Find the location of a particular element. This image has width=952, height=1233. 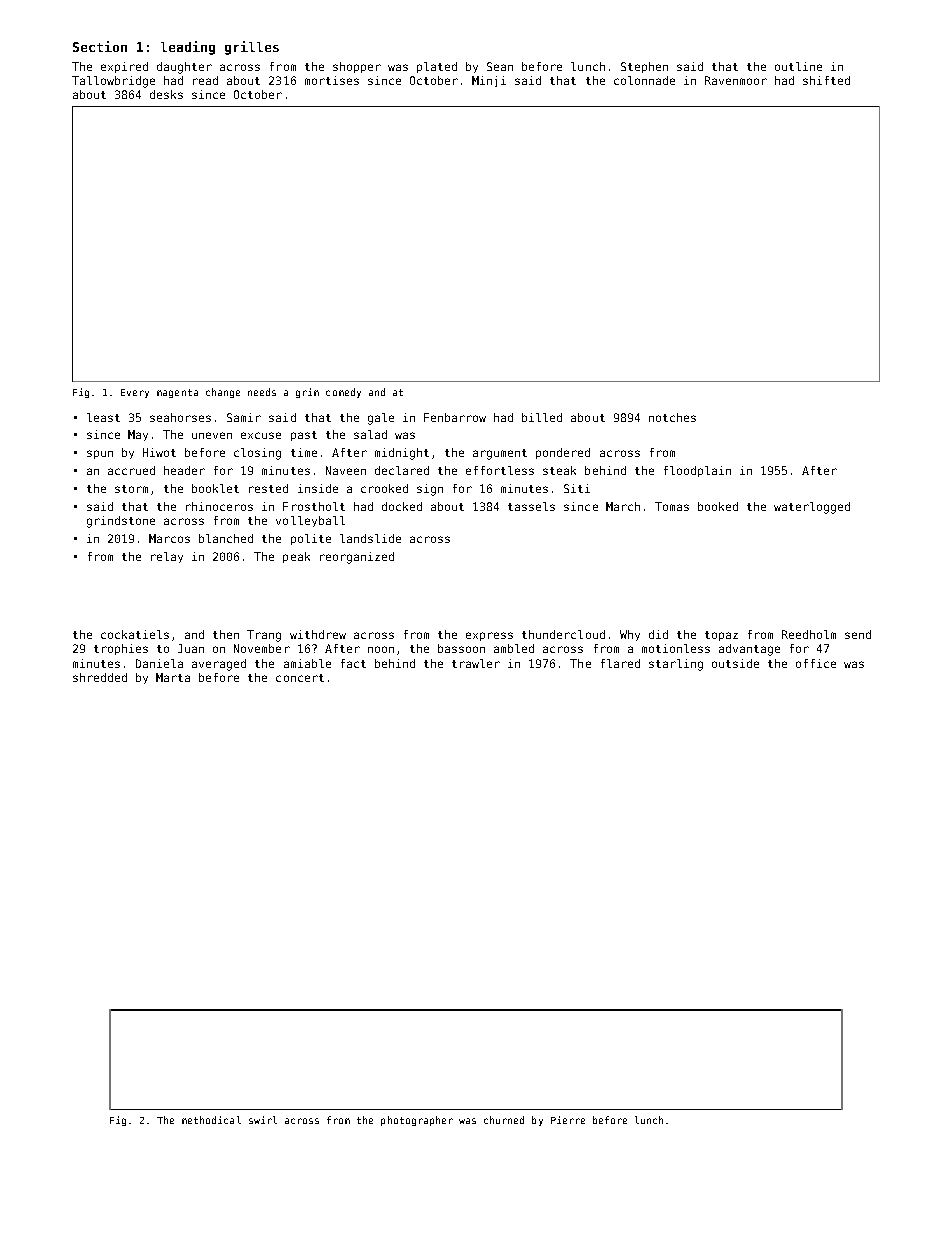

outline is located at coordinates (798, 66).
